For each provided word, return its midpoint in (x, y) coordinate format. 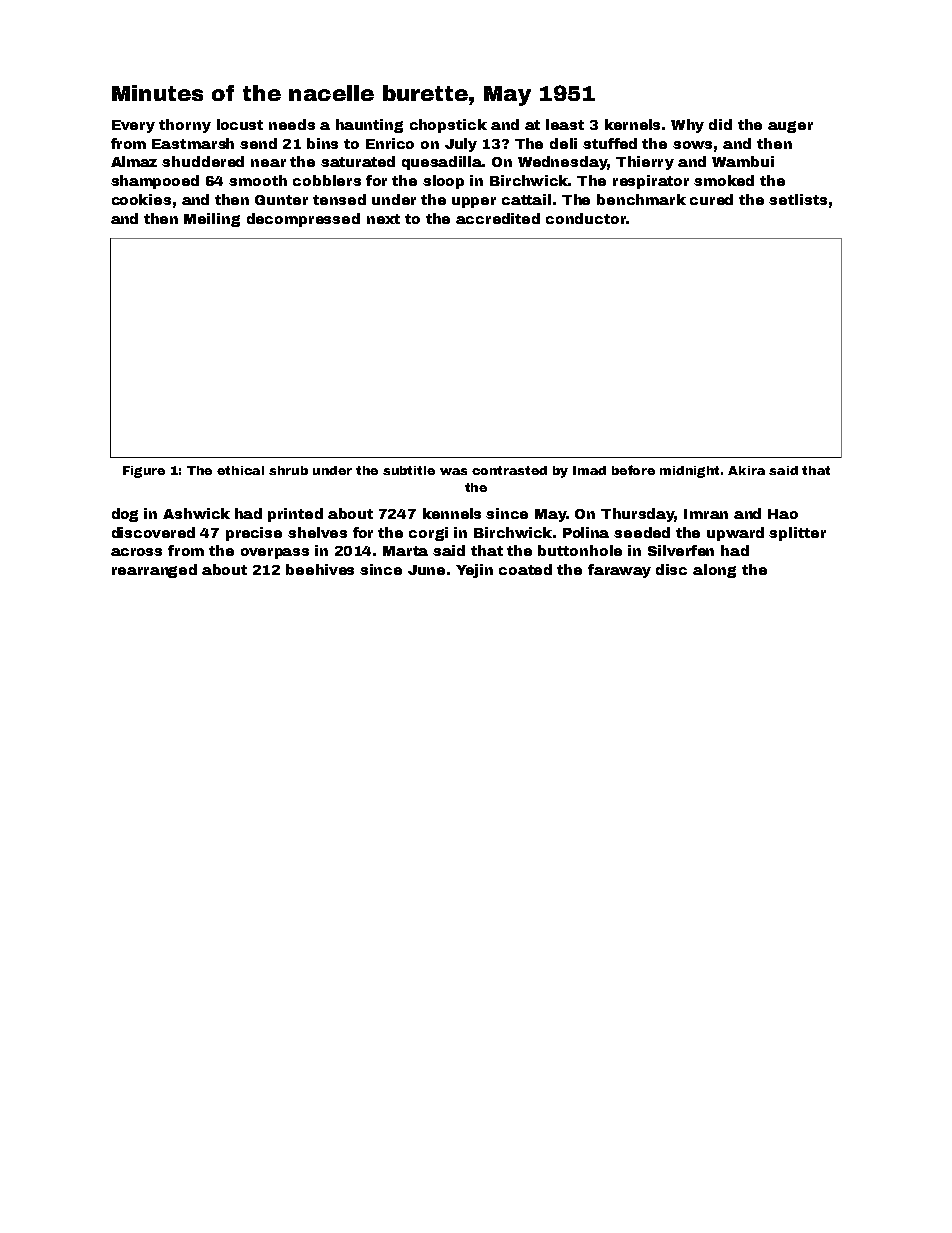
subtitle (409, 470)
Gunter (281, 200)
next (383, 219)
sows (692, 145)
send (258, 143)
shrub (288, 470)
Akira (746, 470)
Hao (783, 514)
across (136, 552)
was (453, 471)
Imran (706, 514)
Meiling (212, 220)
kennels (452, 513)
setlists (798, 199)
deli (563, 143)
